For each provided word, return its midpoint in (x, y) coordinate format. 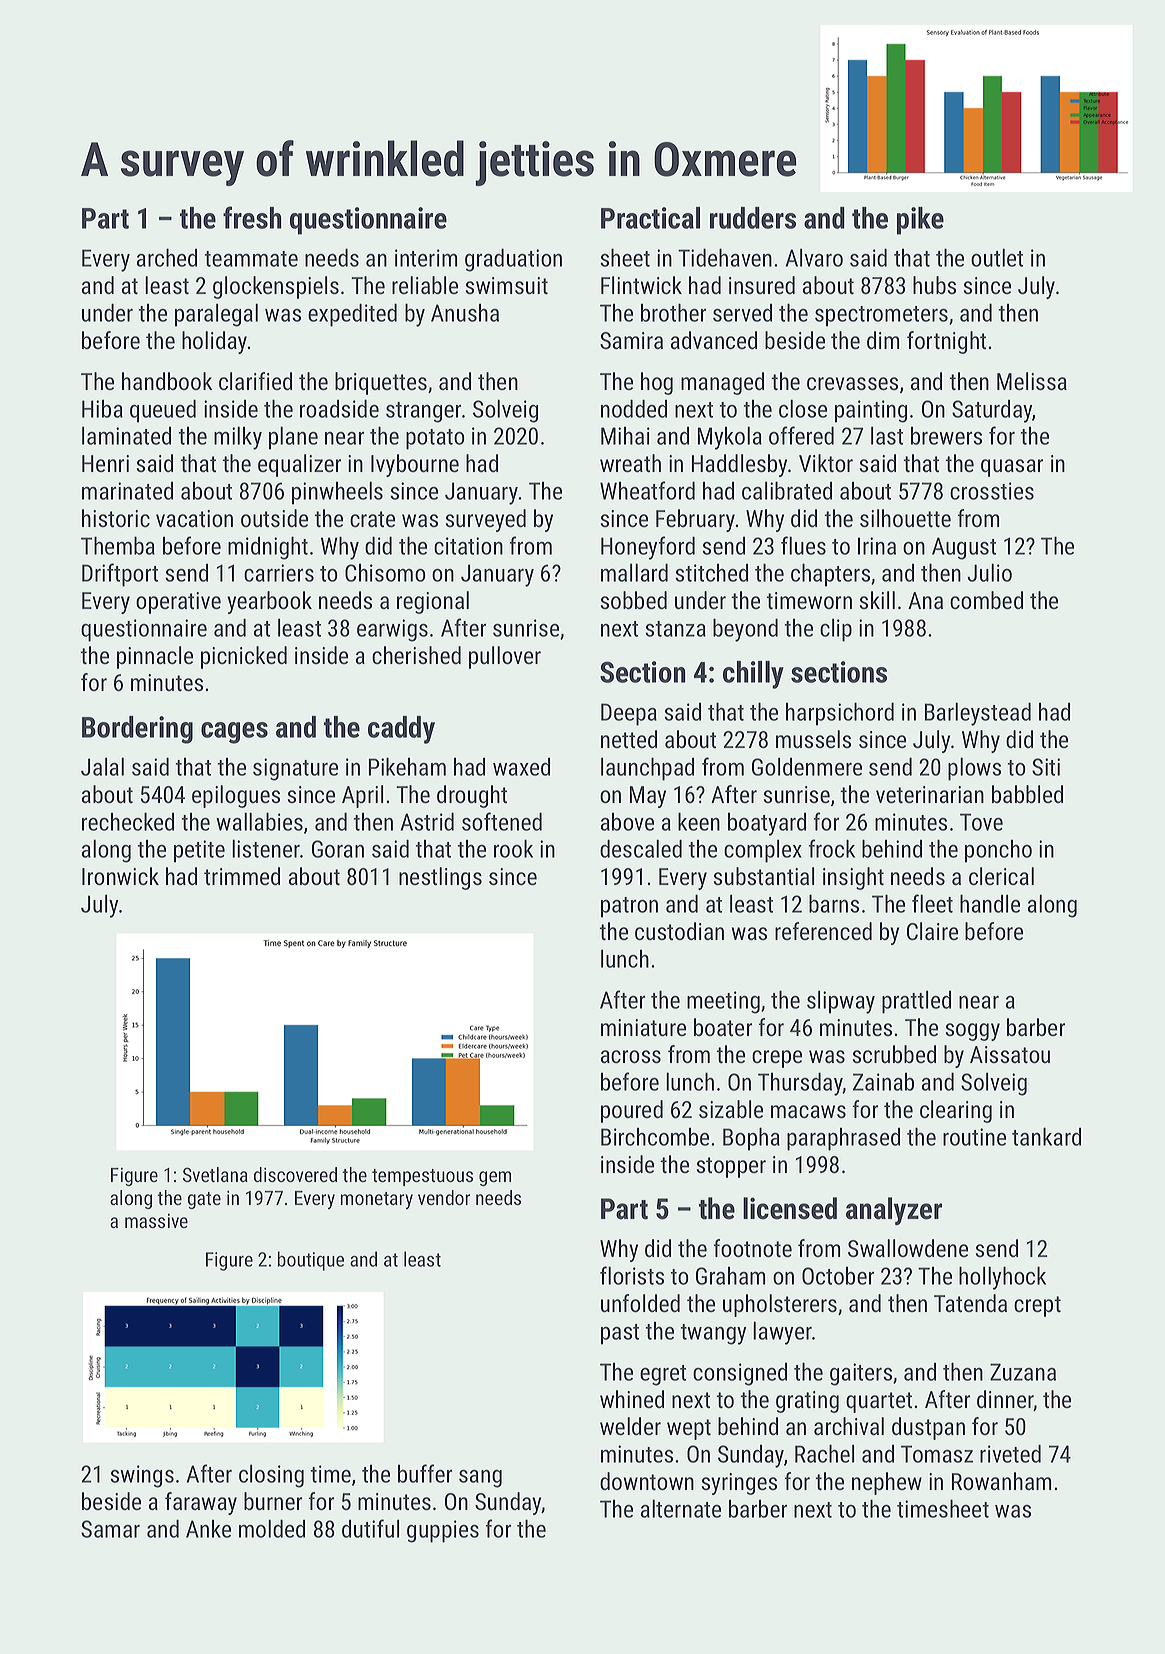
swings (142, 1476)
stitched (711, 573)
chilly (753, 675)
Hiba (102, 409)
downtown (647, 1481)
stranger (423, 412)
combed (986, 600)
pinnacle (155, 657)
